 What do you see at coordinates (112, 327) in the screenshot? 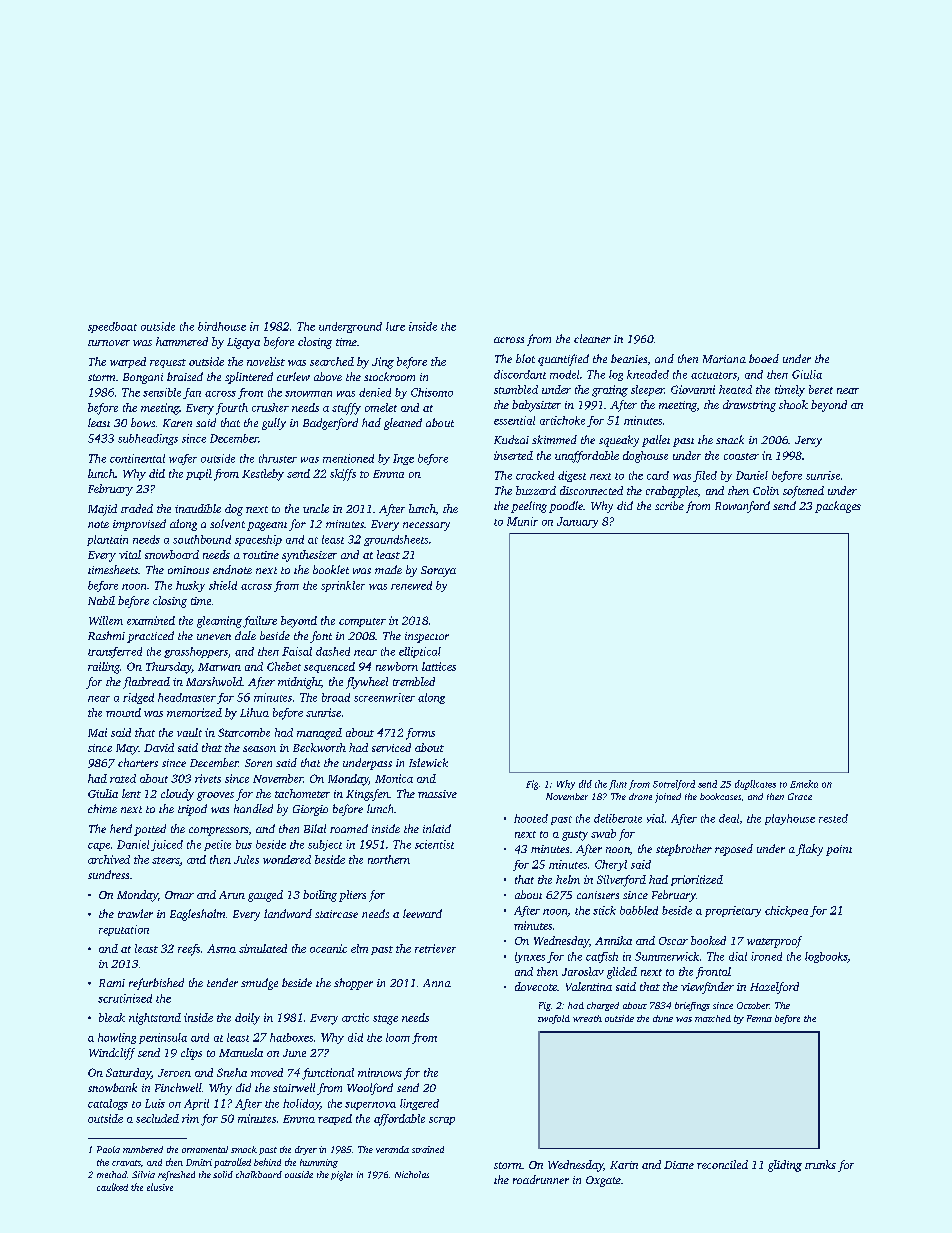
I see `speedboat` at bounding box center [112, 327].
